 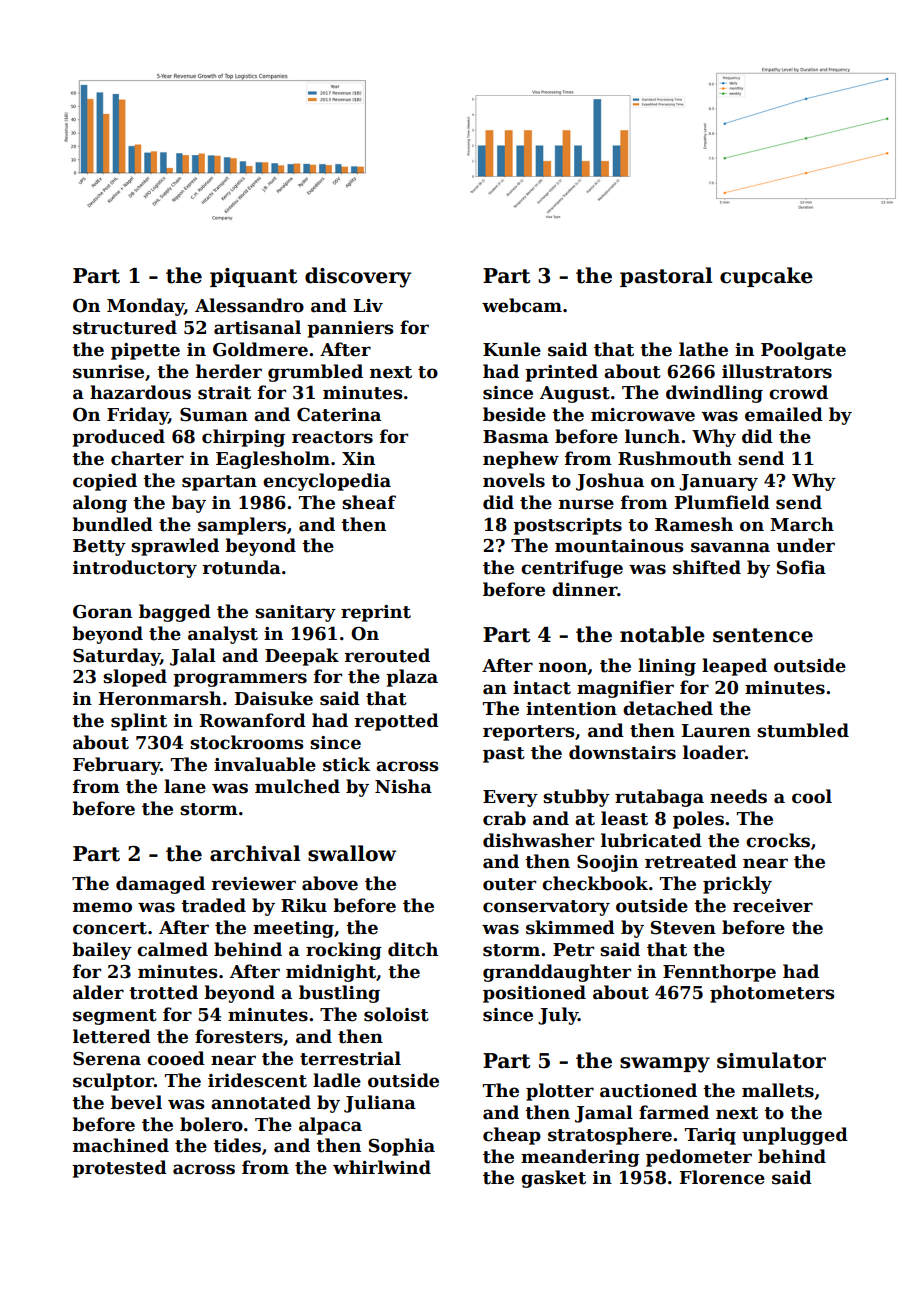 What do you see at coordinates (766, 277) in the screenshot?
I see `cupcake` at bounding box center [766, 277].
